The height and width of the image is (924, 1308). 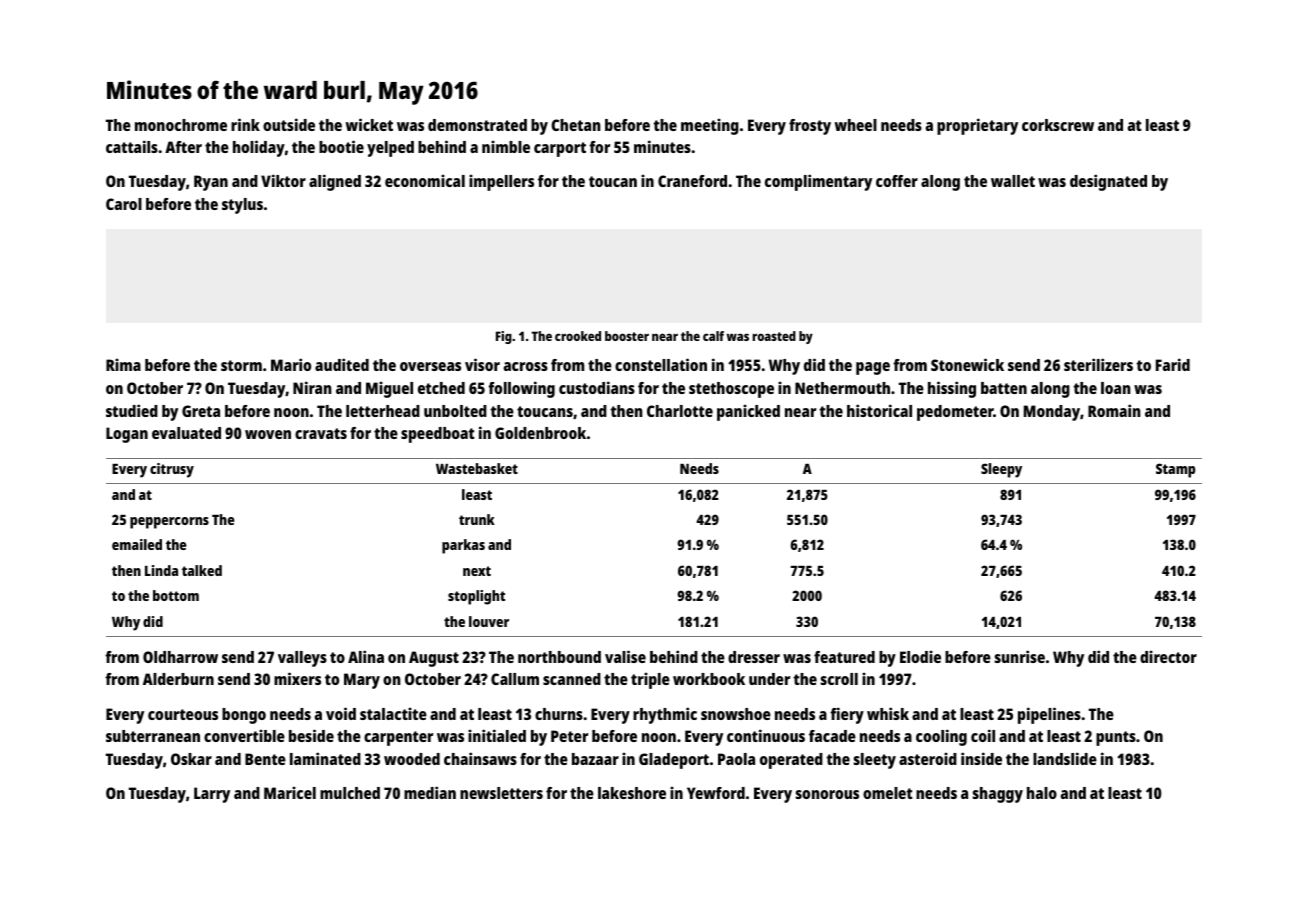 What do you see at coordinates (1168, 656) in the image?
I see `director` at bounding box center [1168, 656].
